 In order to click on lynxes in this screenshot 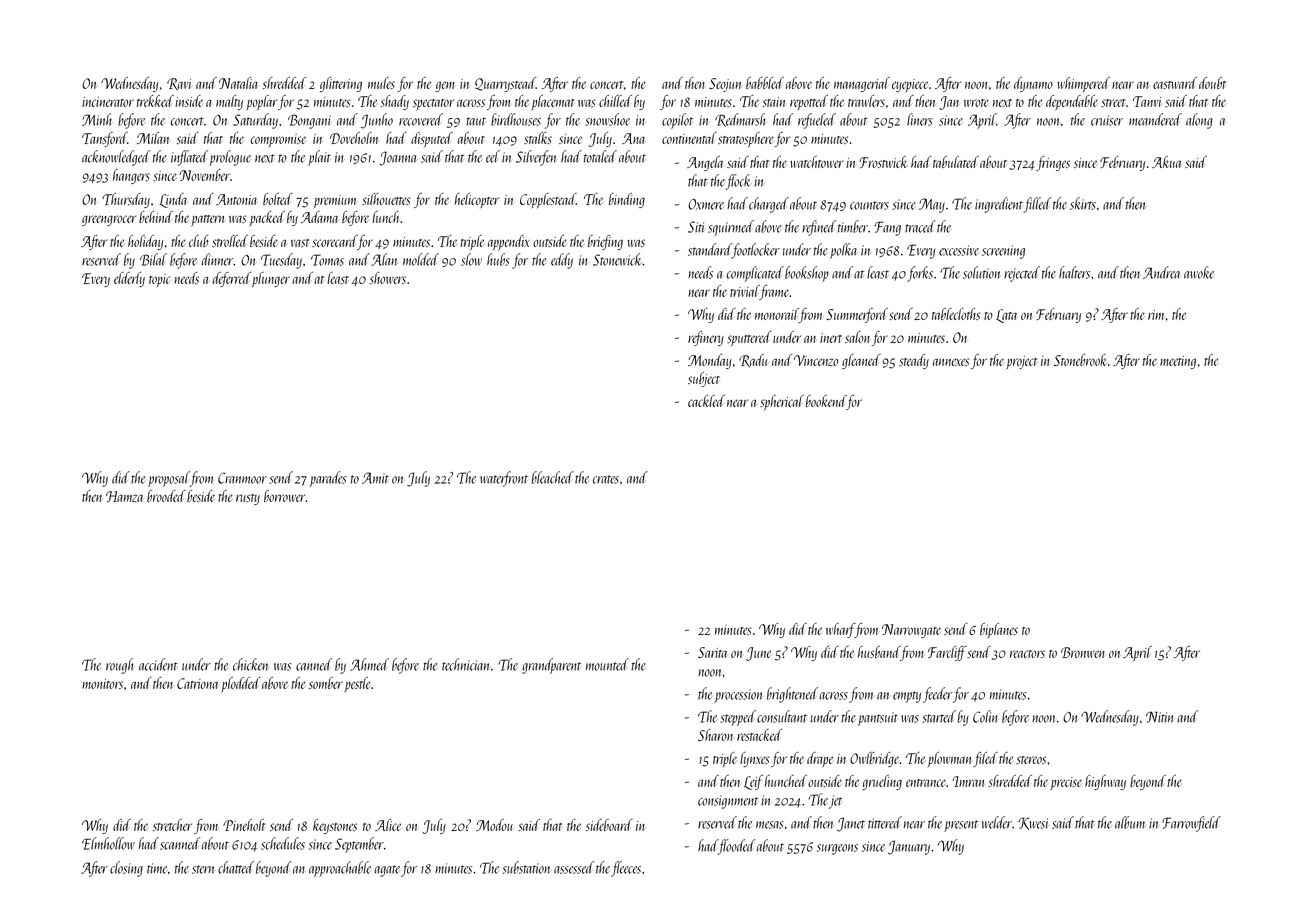, I will do `click(755, 759)`.
